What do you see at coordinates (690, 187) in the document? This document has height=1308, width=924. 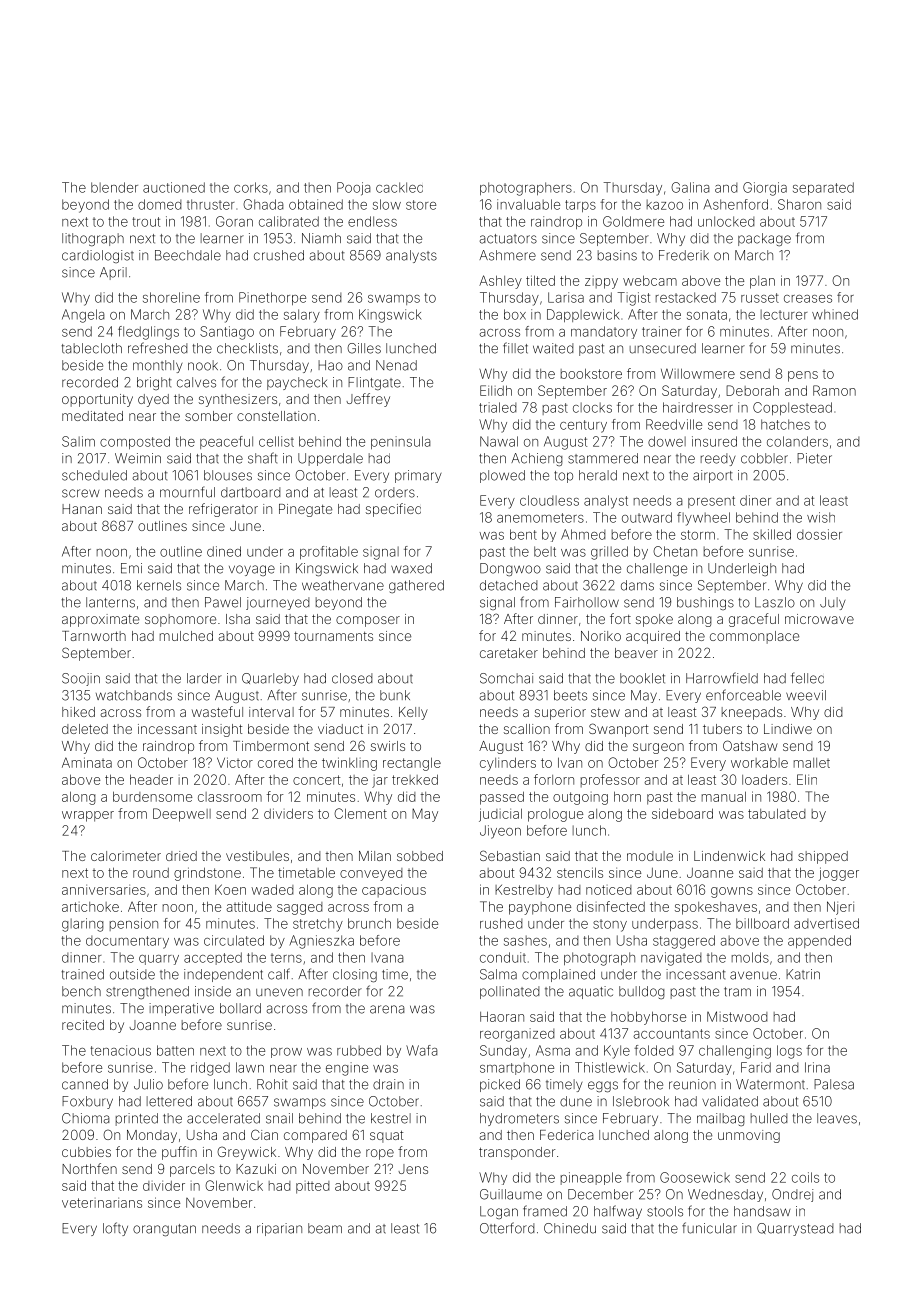 I see `Galina` at bounding box center [690, 187].
